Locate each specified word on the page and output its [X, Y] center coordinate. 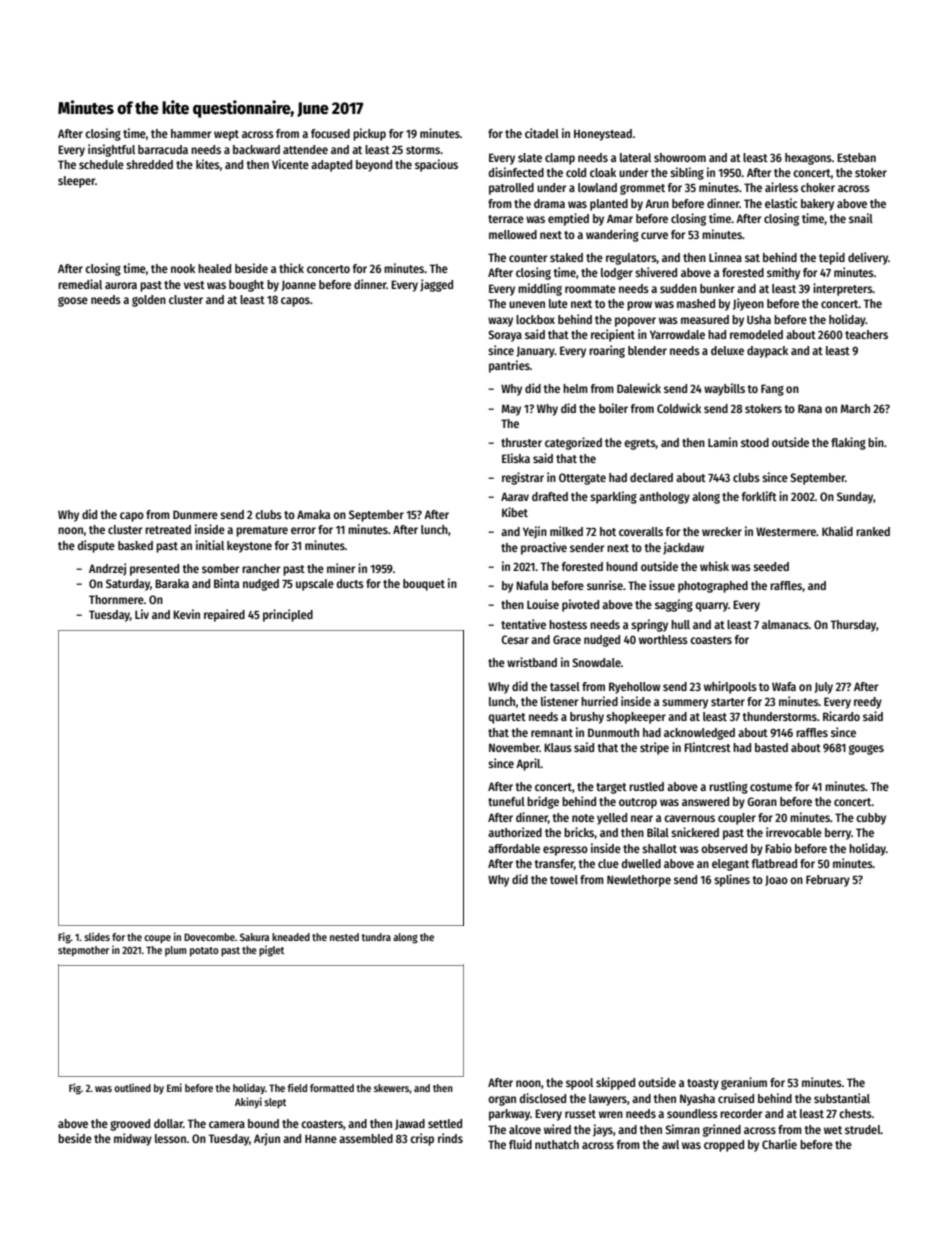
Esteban [856, 157]
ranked [873, 531]
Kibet [515, 512]
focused [330, 133]
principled [288, 615]
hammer [191, 133]
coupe [157, 939]
